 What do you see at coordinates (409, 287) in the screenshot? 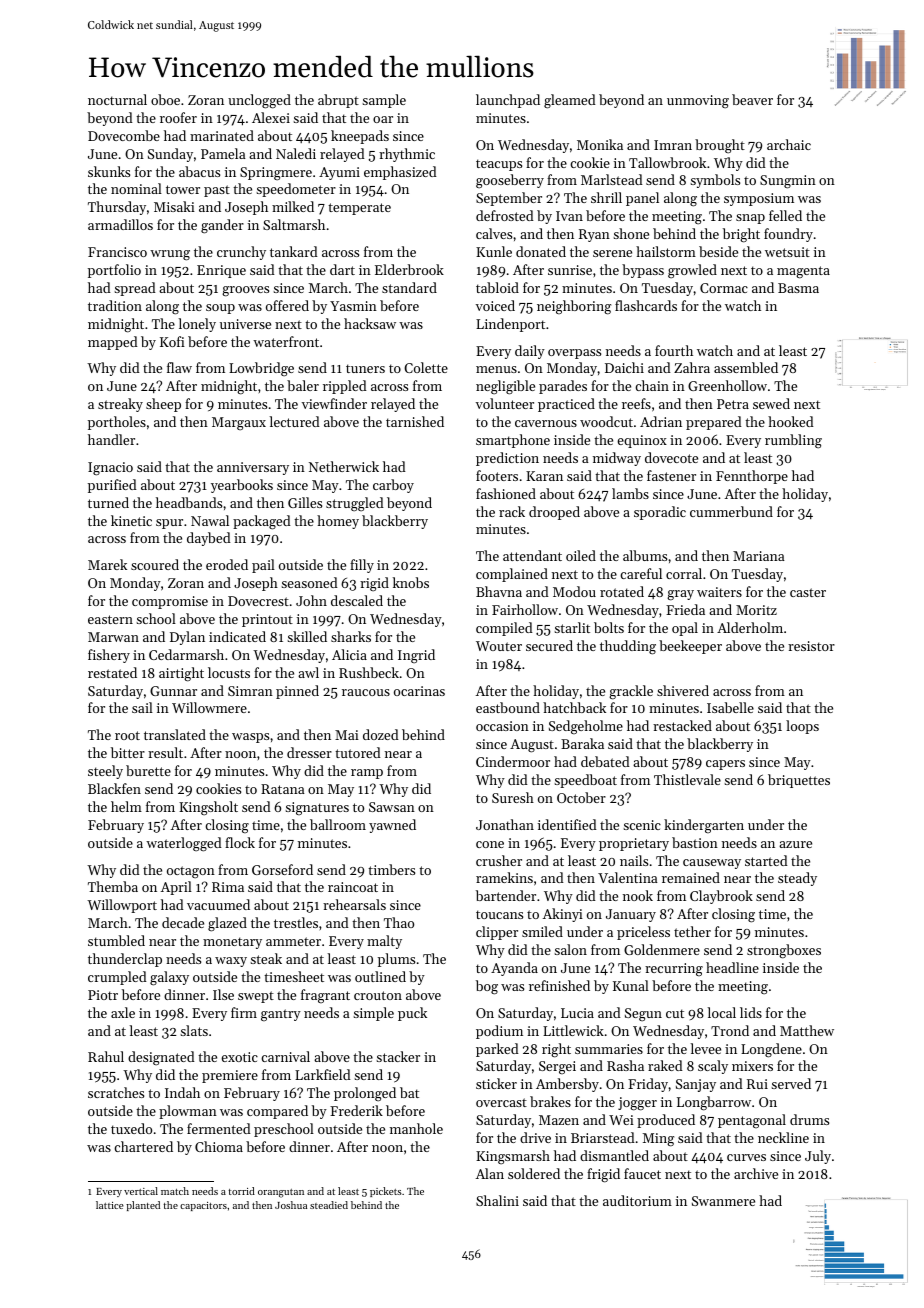
I see `standard` at bounding box center [409, 287].
